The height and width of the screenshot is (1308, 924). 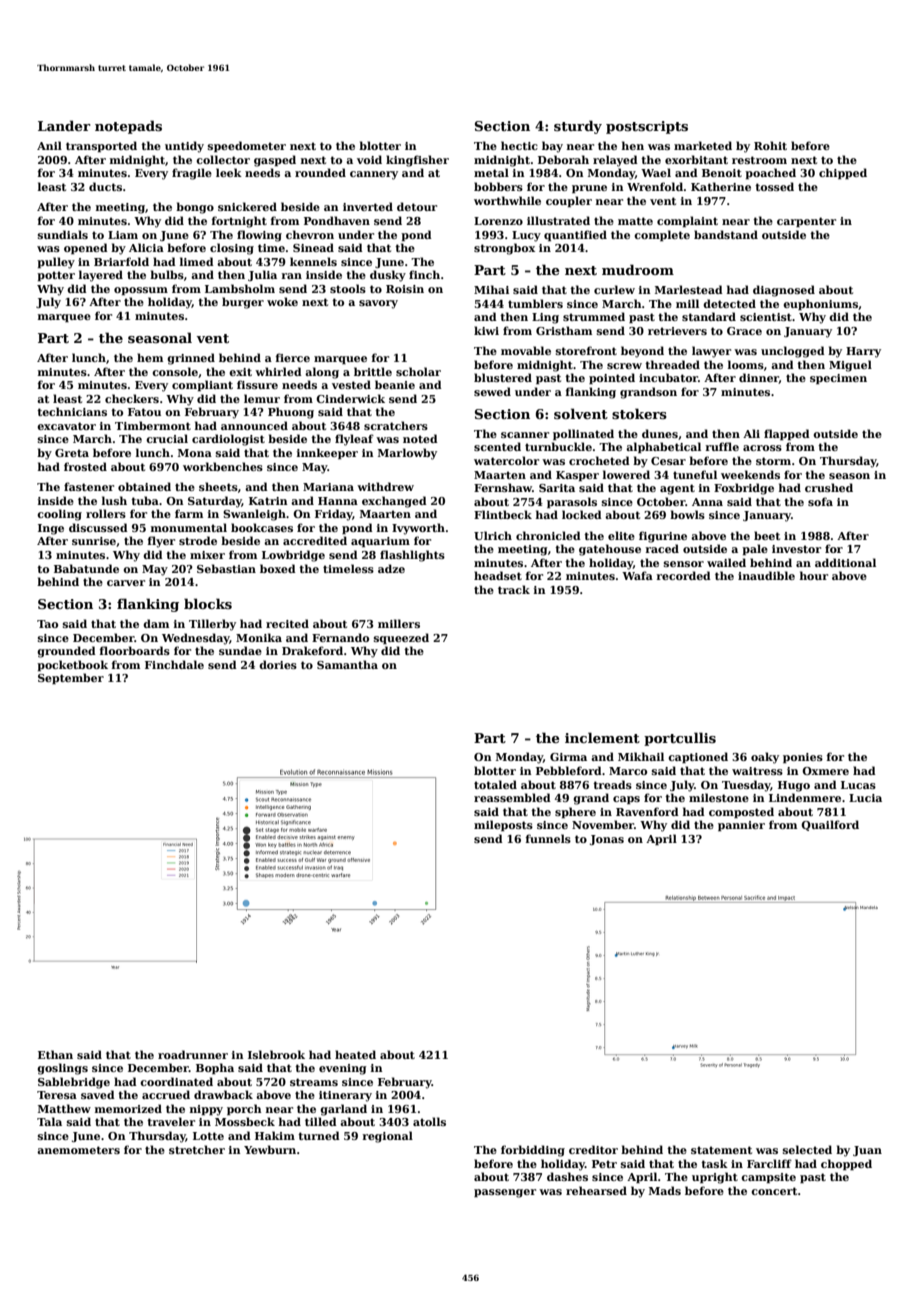 I want to click on cannery, so click(x=374, y=175).
